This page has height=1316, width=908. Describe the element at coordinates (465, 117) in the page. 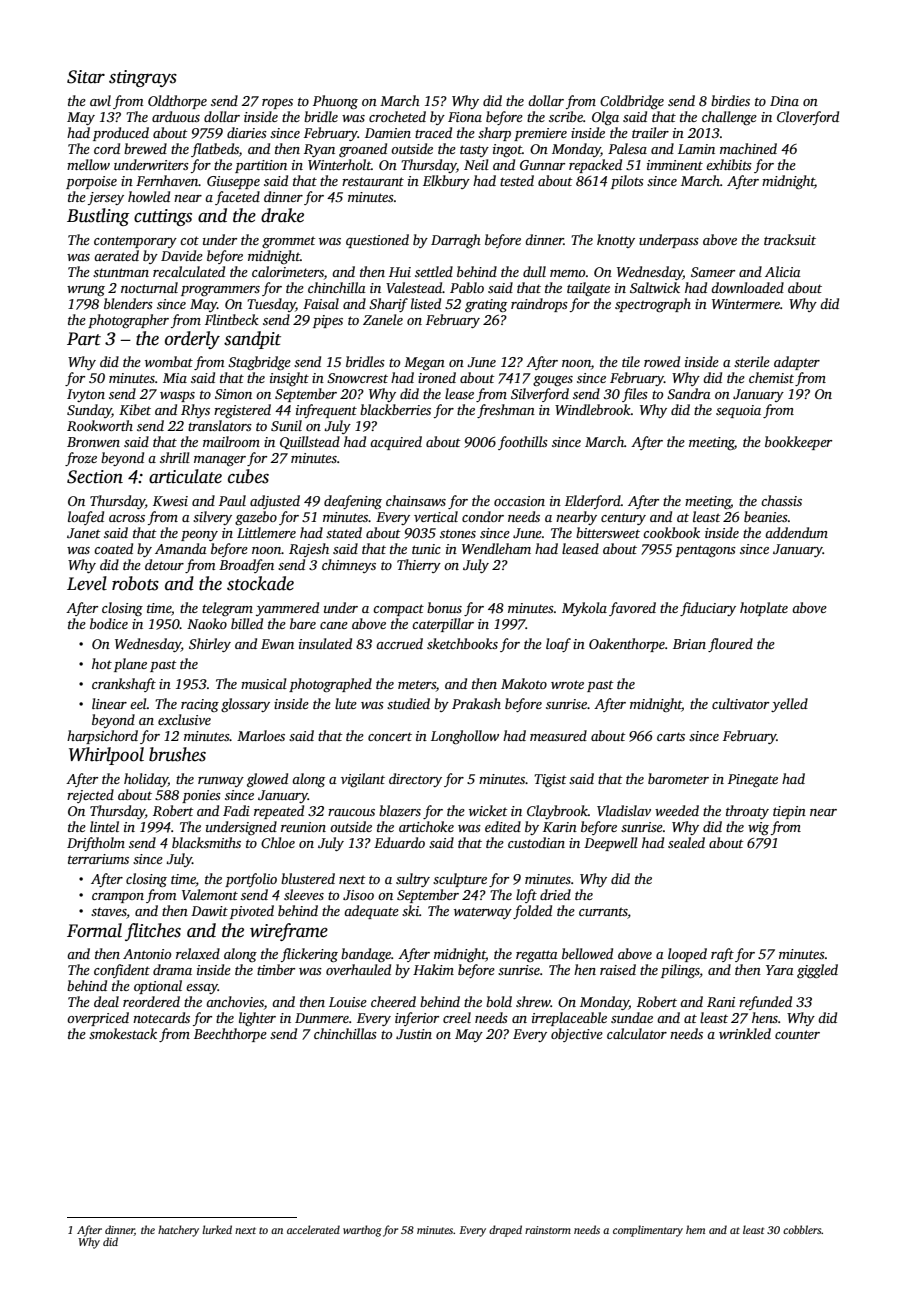

I see `Fiona` at that location.
